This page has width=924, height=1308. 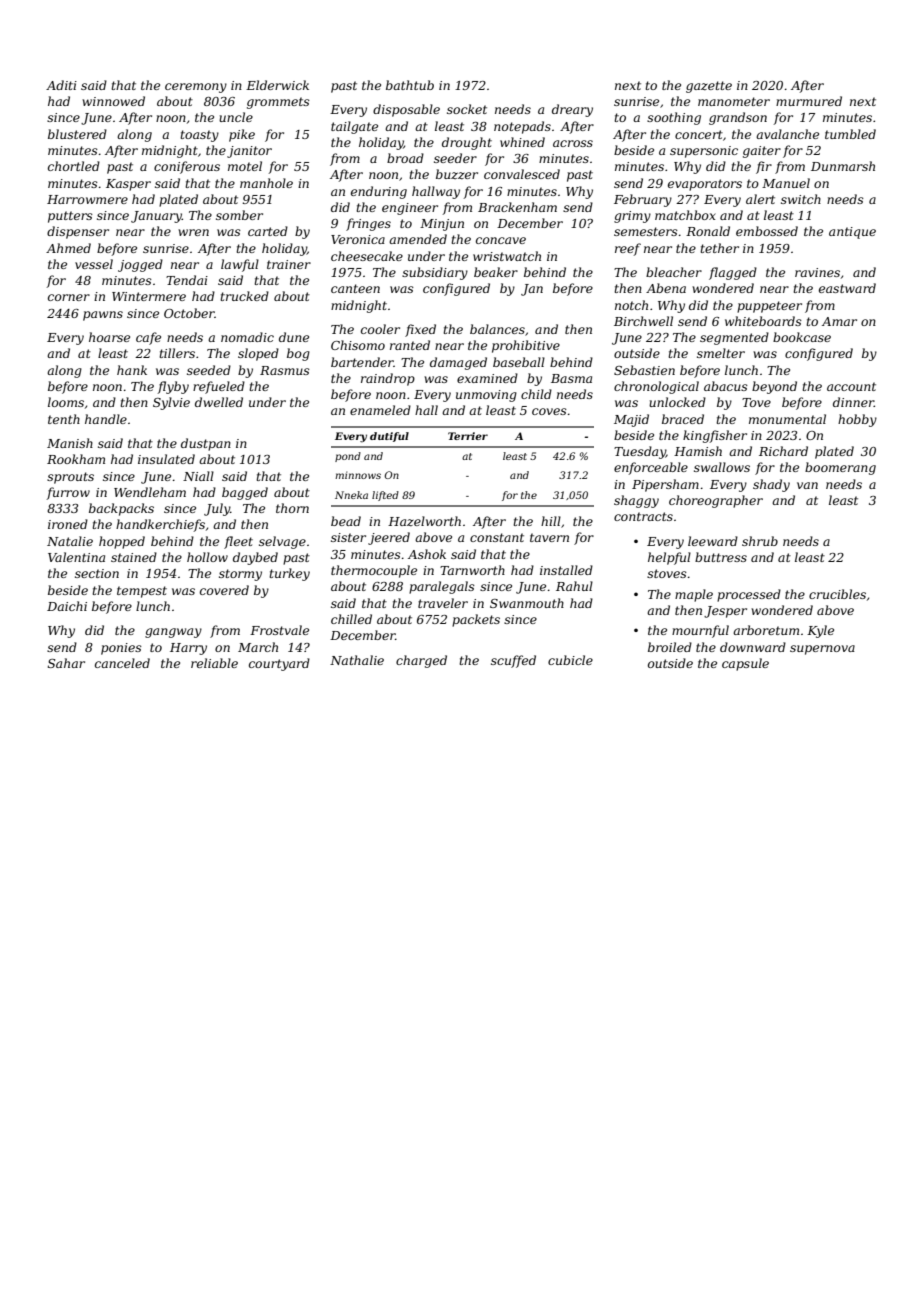 What do you see at coordinates (247, 337) in the page?
I see `nomadic` at bounding box center [247, 337].
